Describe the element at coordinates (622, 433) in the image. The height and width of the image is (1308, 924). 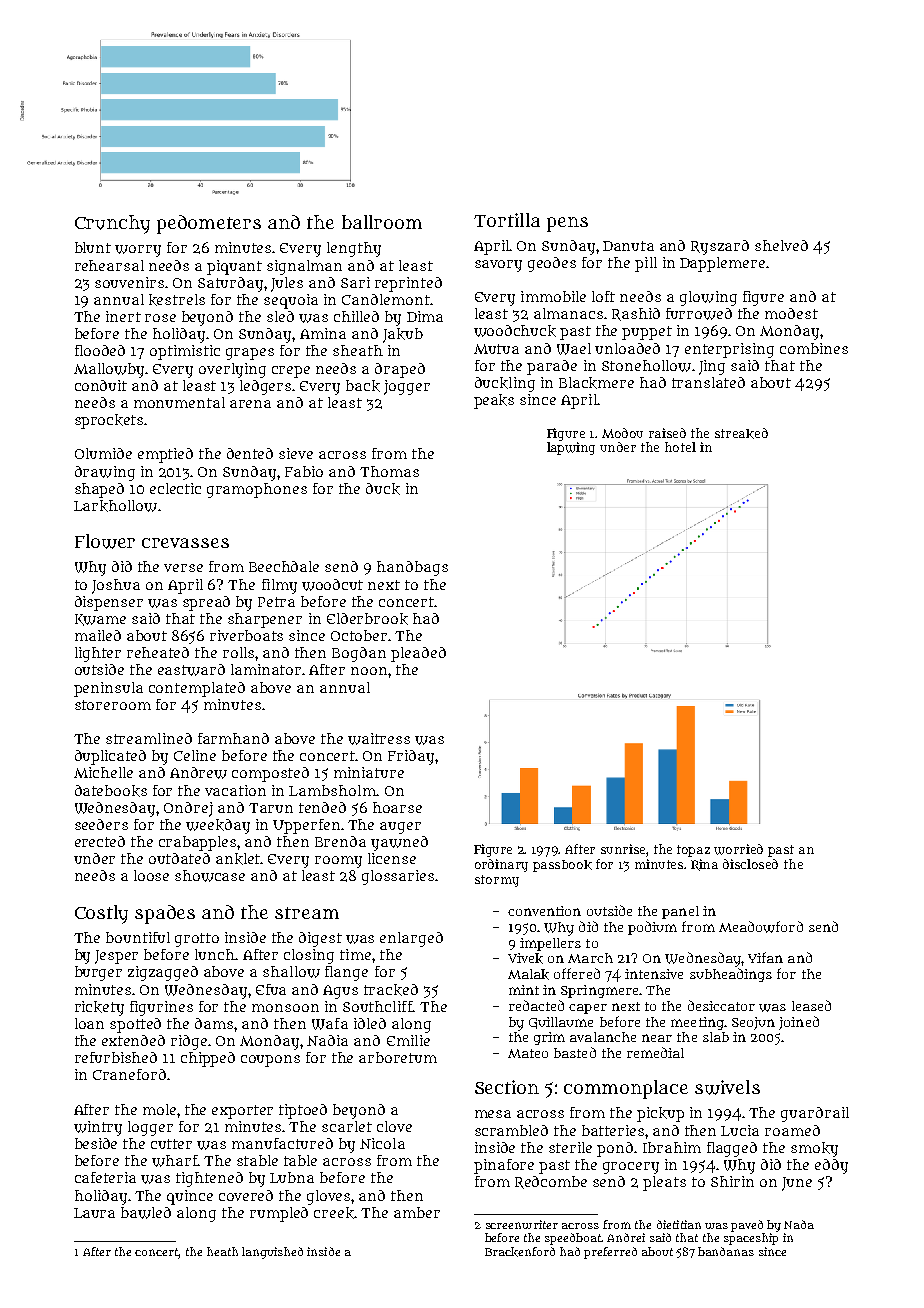
I see `Modou` at that location.
